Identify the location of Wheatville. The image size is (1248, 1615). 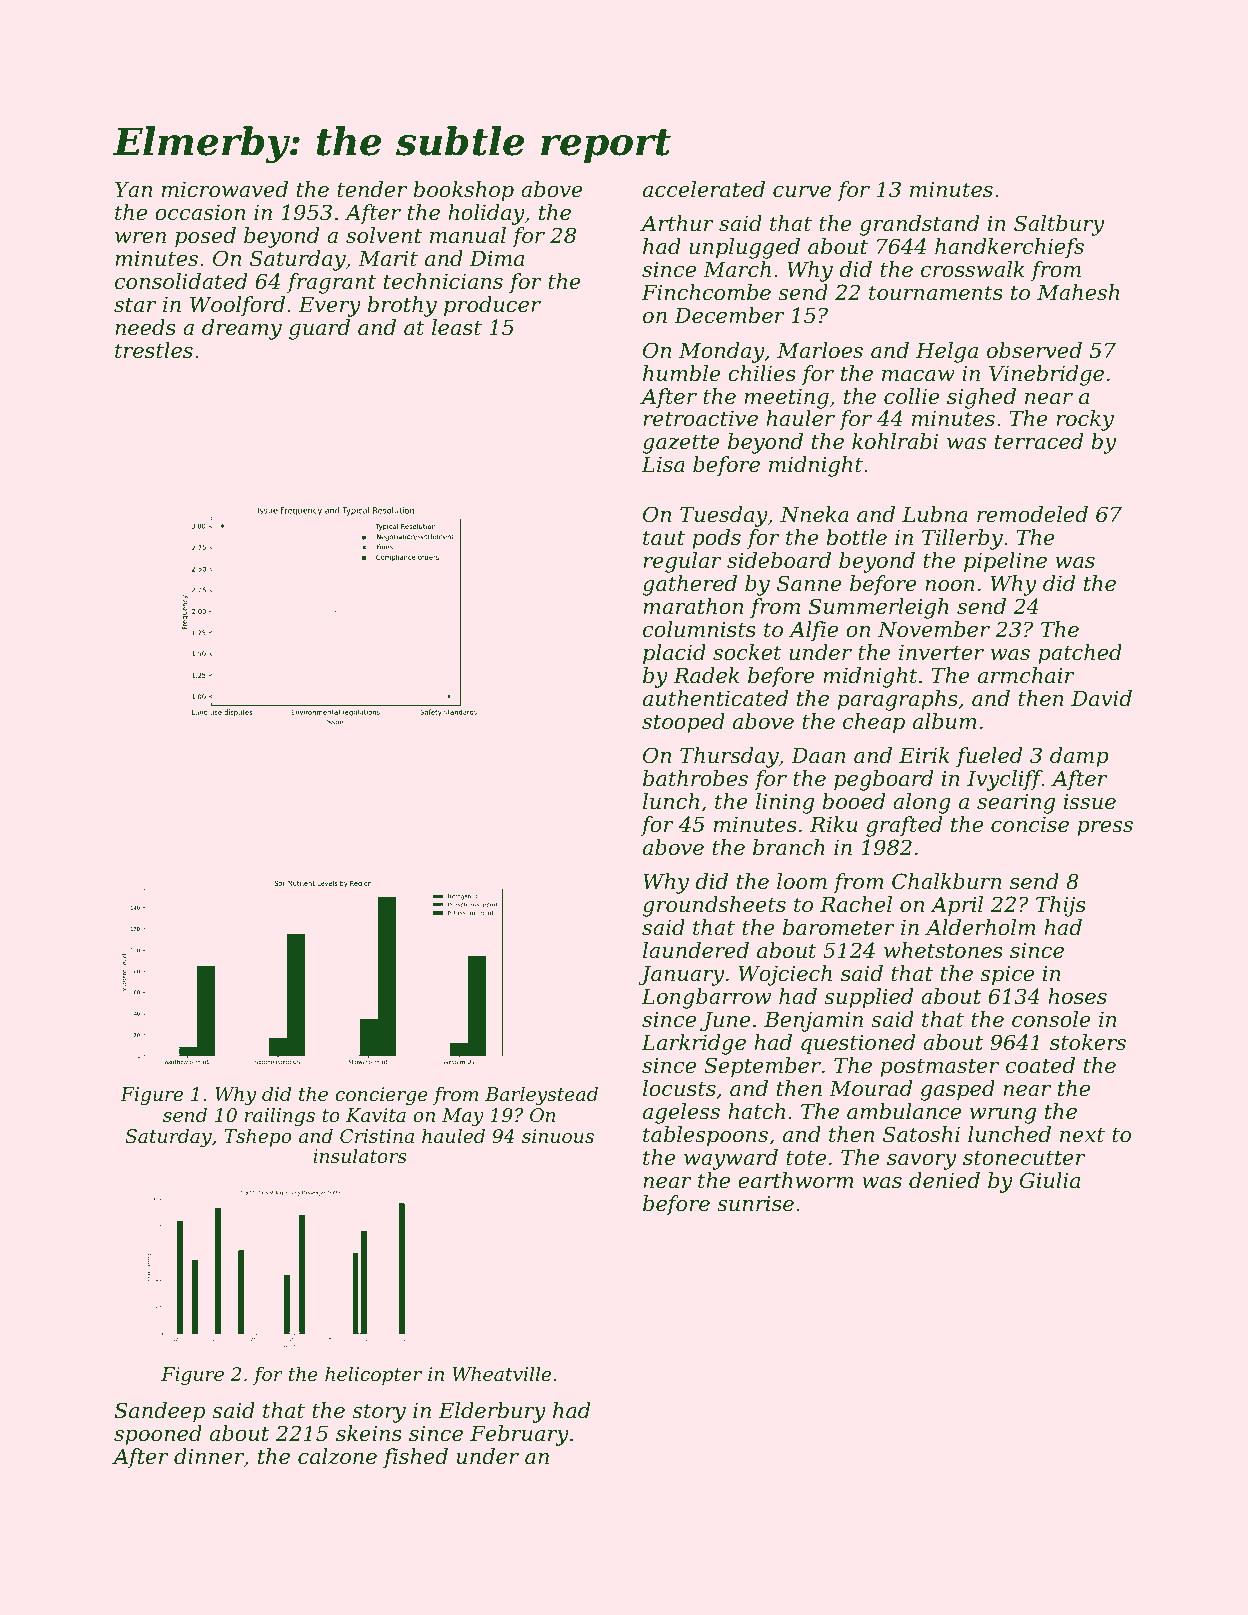
(501, 1373).
